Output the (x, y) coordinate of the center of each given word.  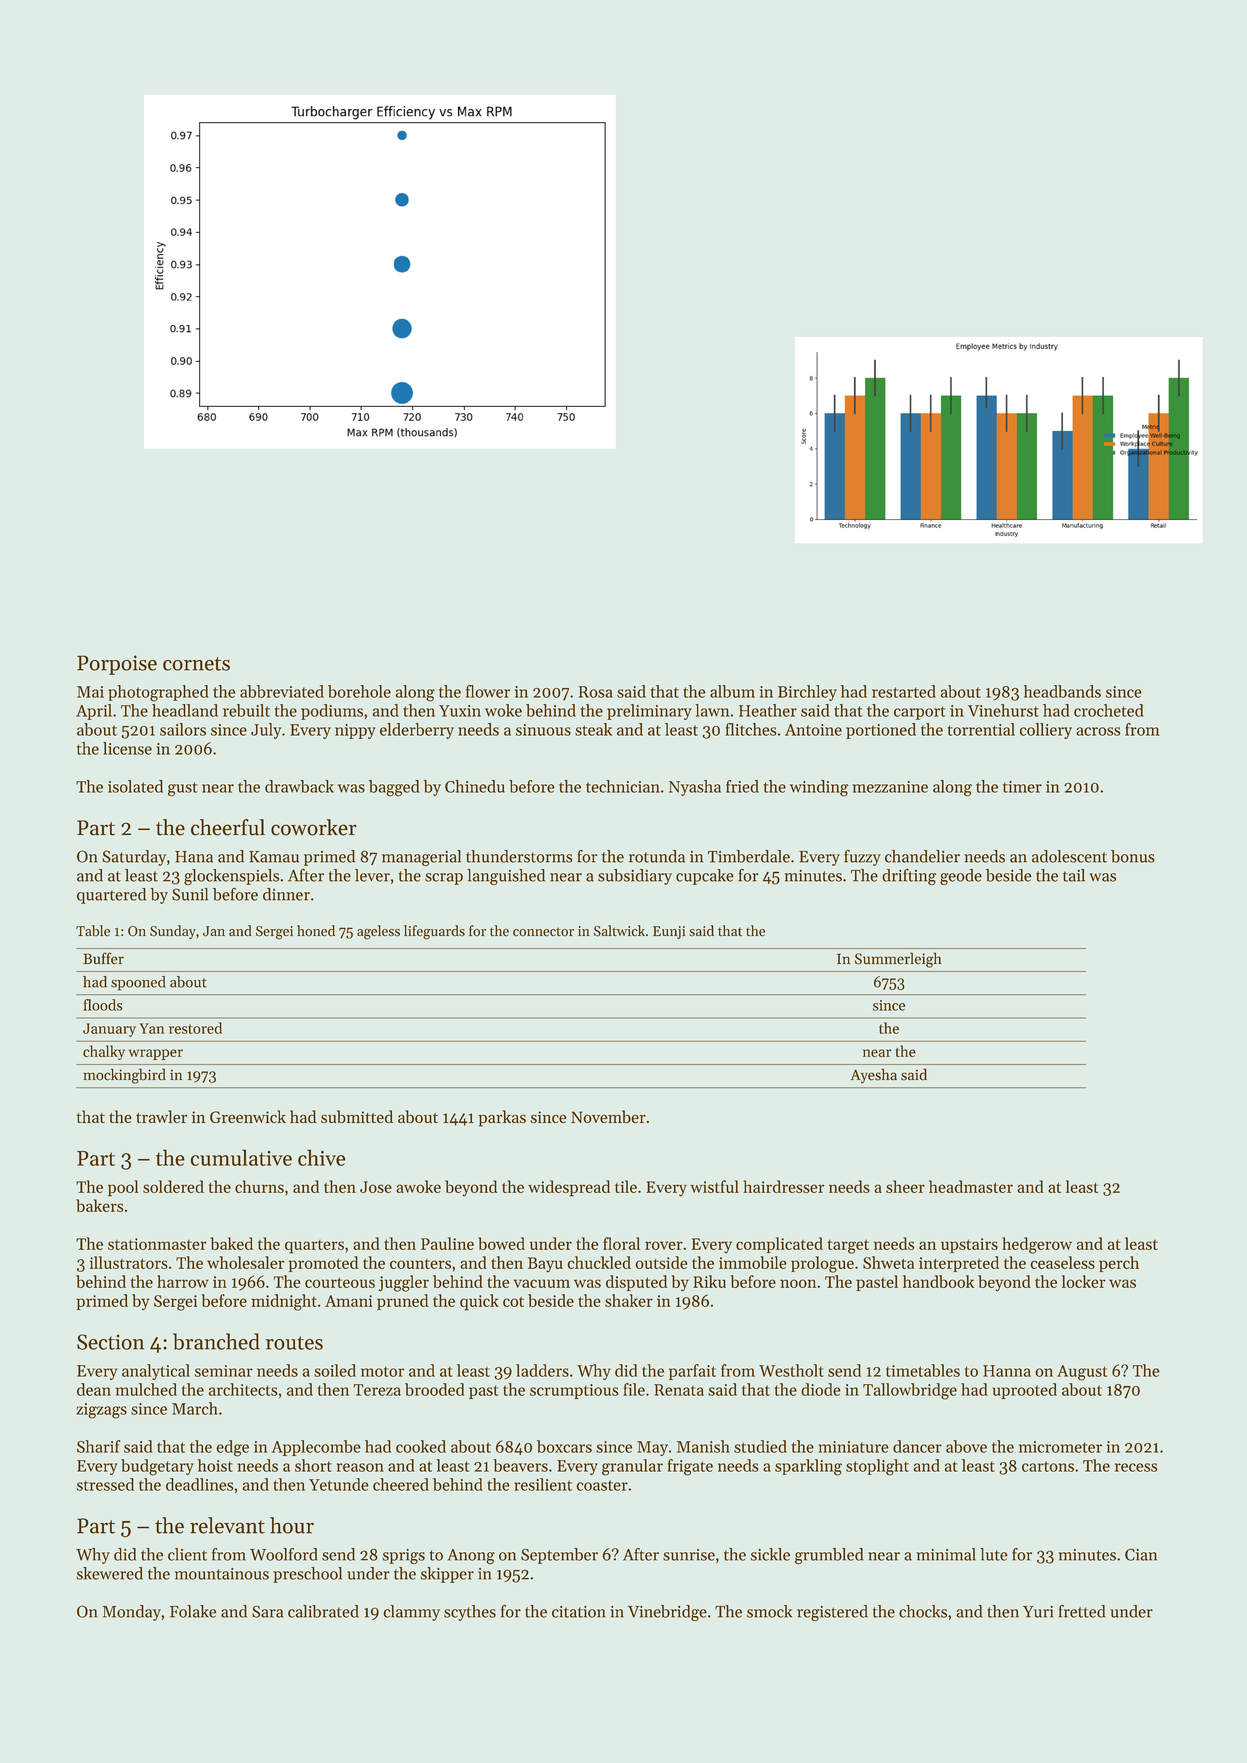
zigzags (101, 1411)
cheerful (228, 827)
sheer (905, 1186)
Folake (193, 1611)
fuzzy (862, 858)
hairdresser (783, 1186)
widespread (569, 1188)
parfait (692, 1372)
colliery (1046, 731)
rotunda (657, 856)
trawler (161, 1116)
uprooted (1025, 1391)
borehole (359, 691)
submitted (357, 1116)
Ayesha (874, 1076)
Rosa (596, 692)
